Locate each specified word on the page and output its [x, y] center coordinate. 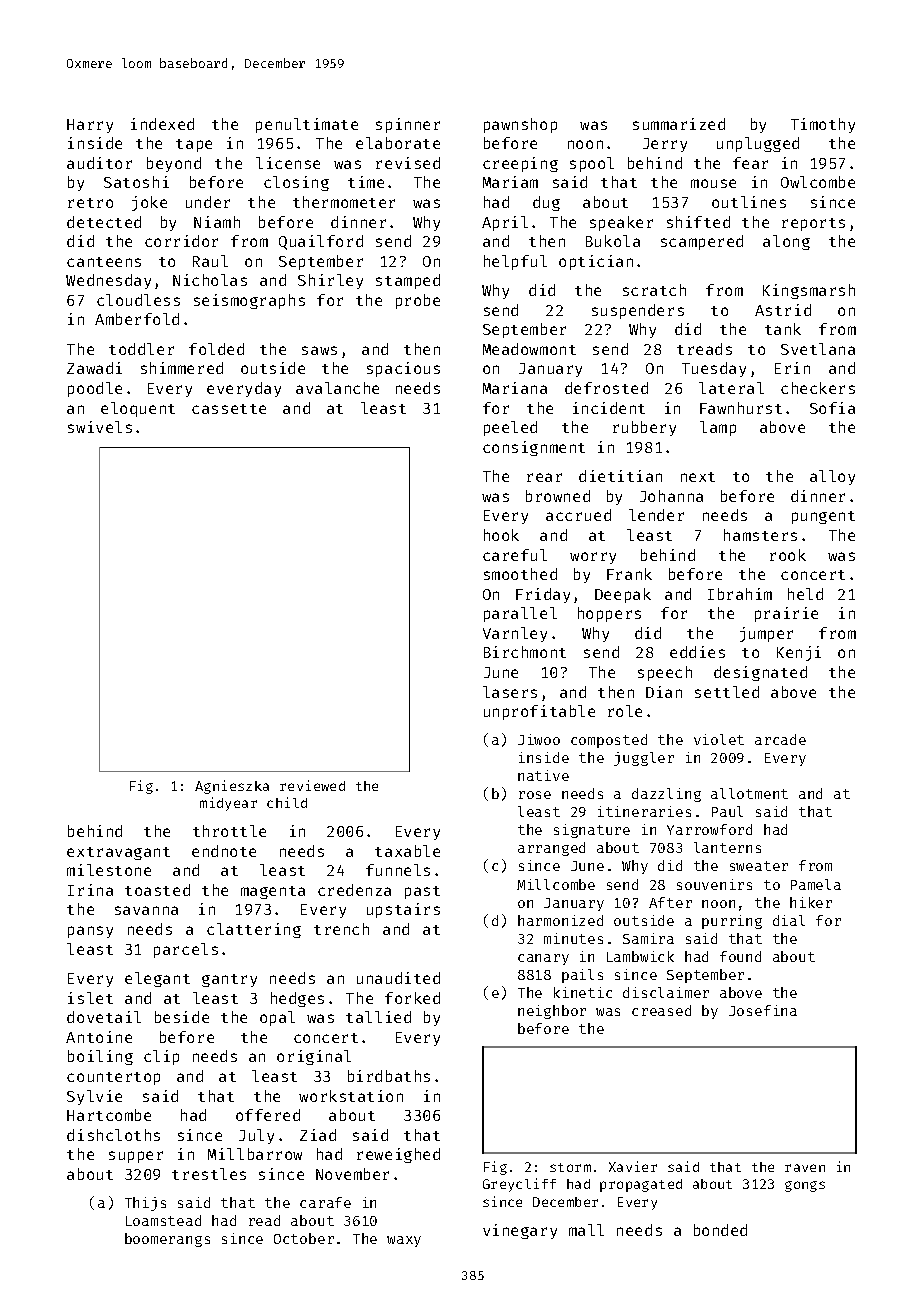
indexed [162, 124]
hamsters [760, 535]
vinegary [520, 1231]
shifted [698, 222]
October [304, 1238]
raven [805, 1168]
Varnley [515, 634]
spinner [408, 125]
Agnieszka [232, 787]
